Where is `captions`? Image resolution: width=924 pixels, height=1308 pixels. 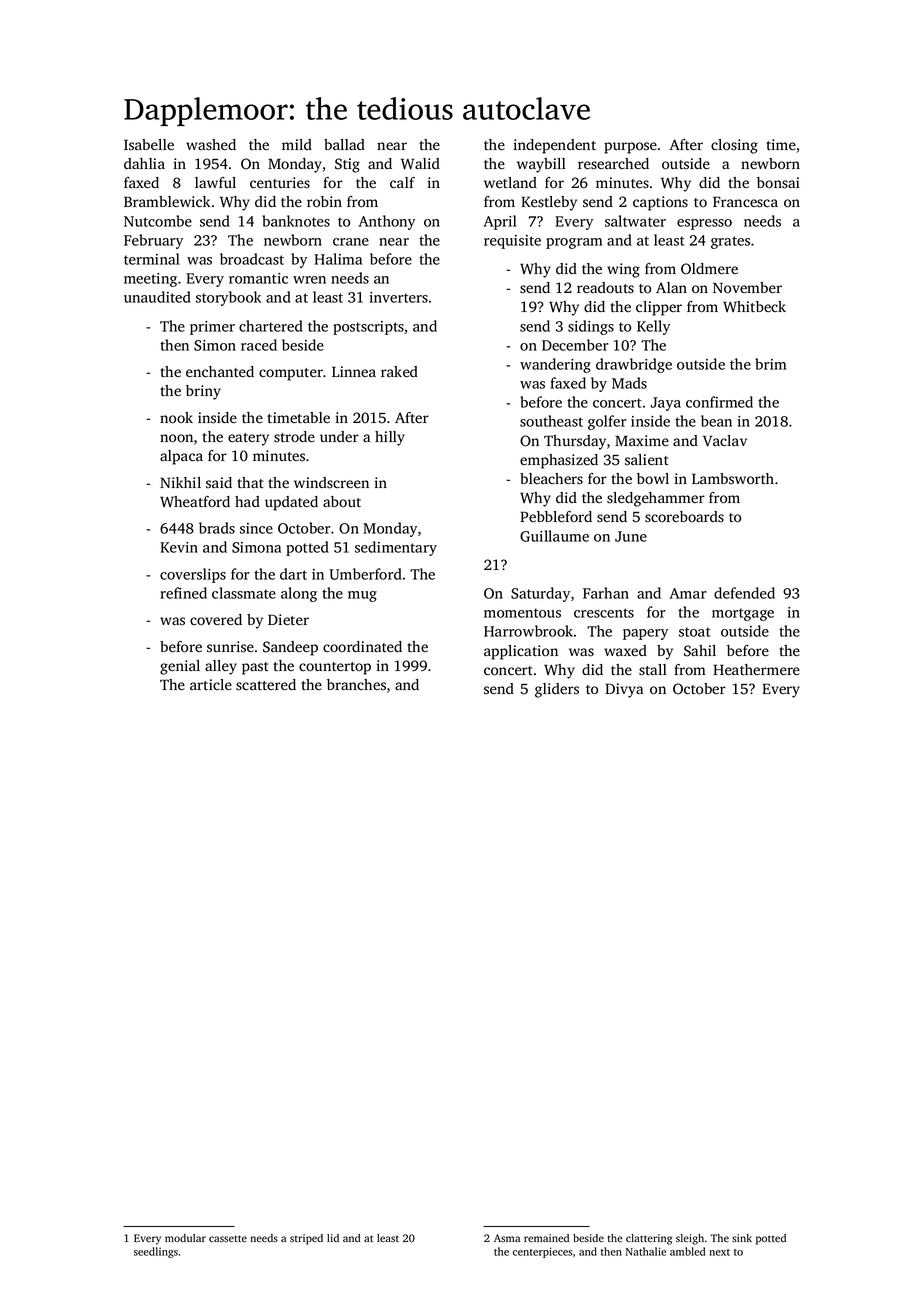 captions is located at coordinates (660, 203).
